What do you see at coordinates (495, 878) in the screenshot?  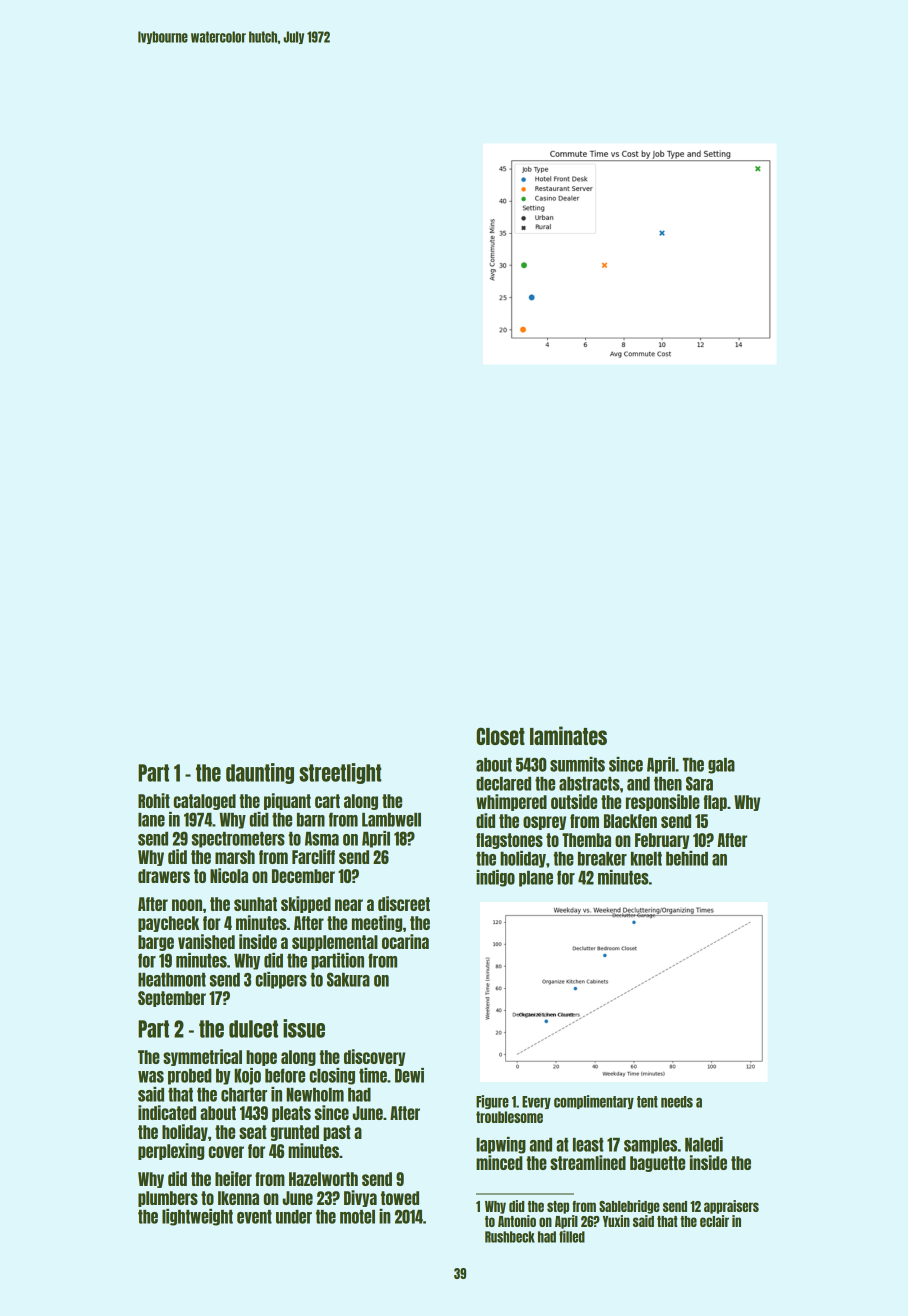 I see `indigo` at bounding box center [495, 878].
